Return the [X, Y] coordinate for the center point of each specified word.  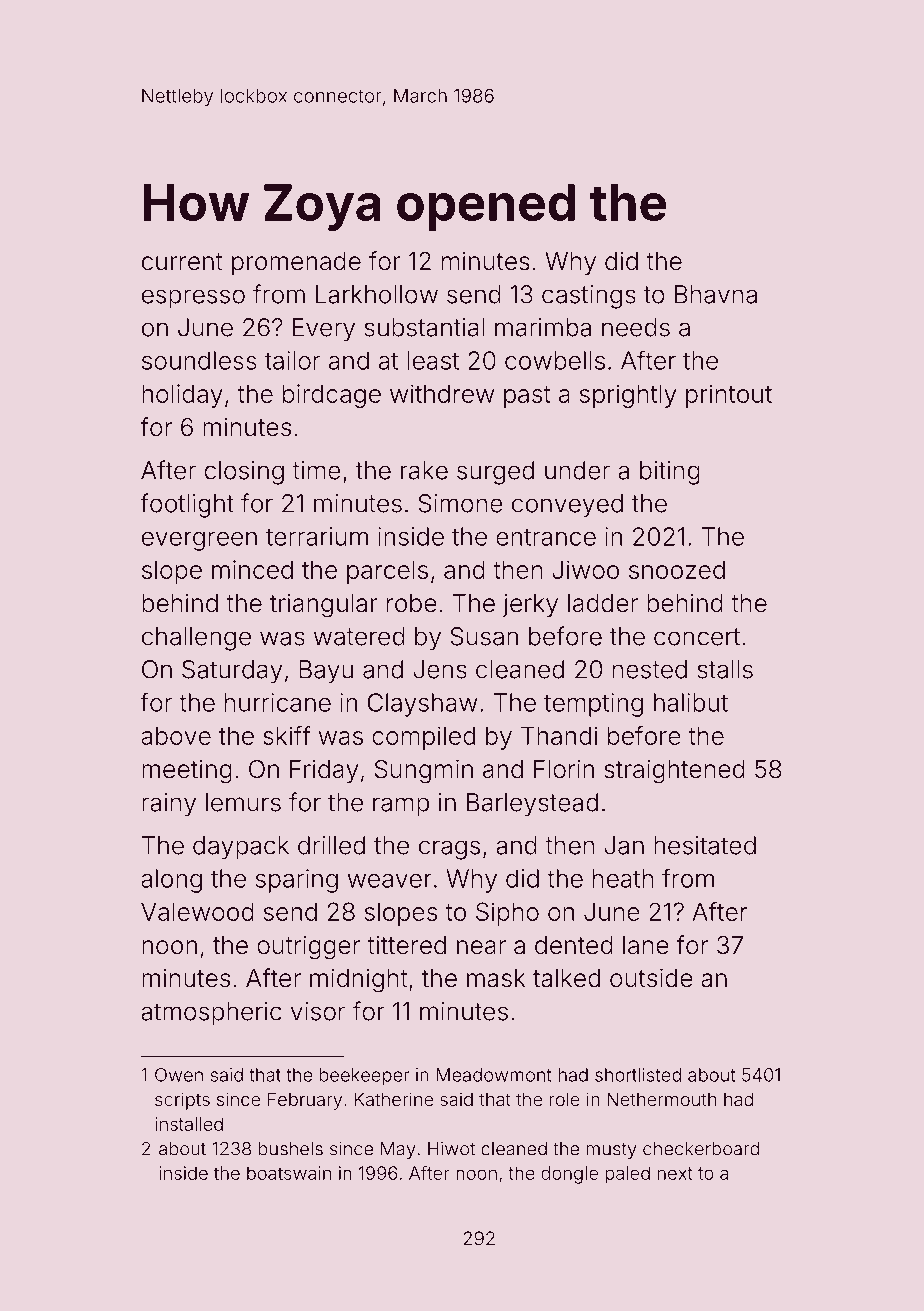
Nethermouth [661, 1099]
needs [636, 327]
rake [424, 470]
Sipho [507, 914]
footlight [187, 505]
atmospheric [211, 1014]
